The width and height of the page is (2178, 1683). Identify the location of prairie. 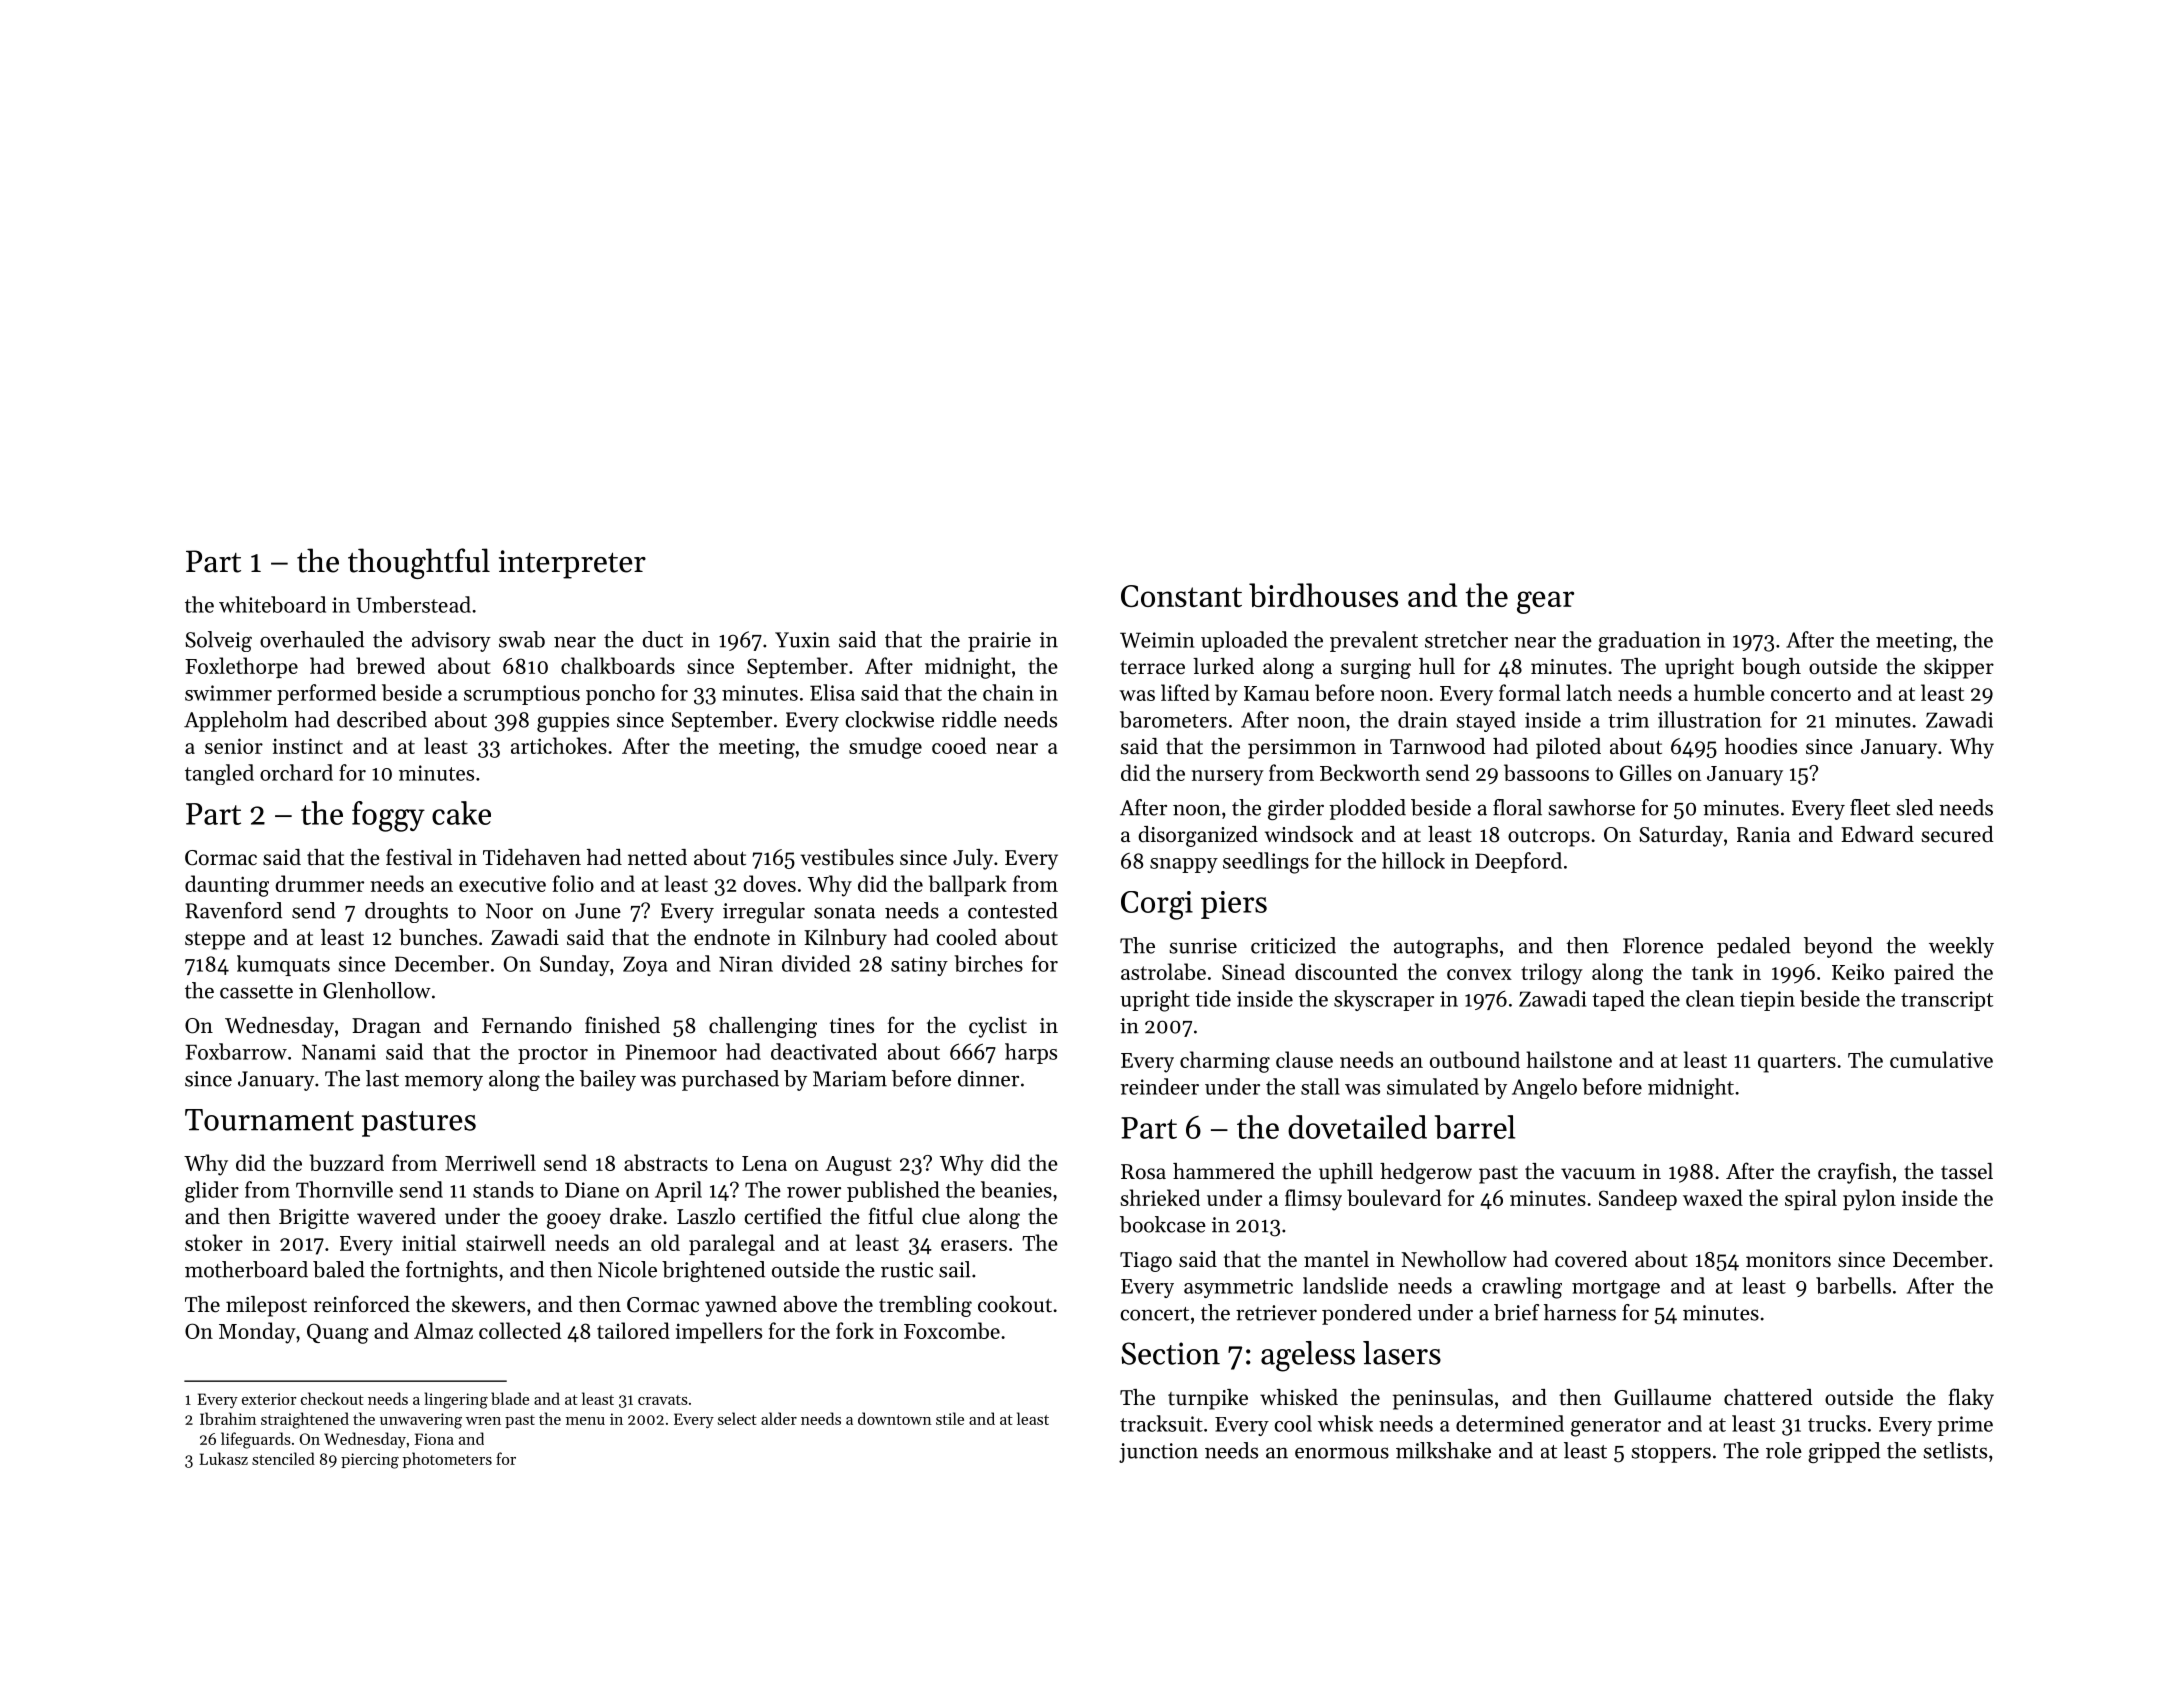
(999, 642).
